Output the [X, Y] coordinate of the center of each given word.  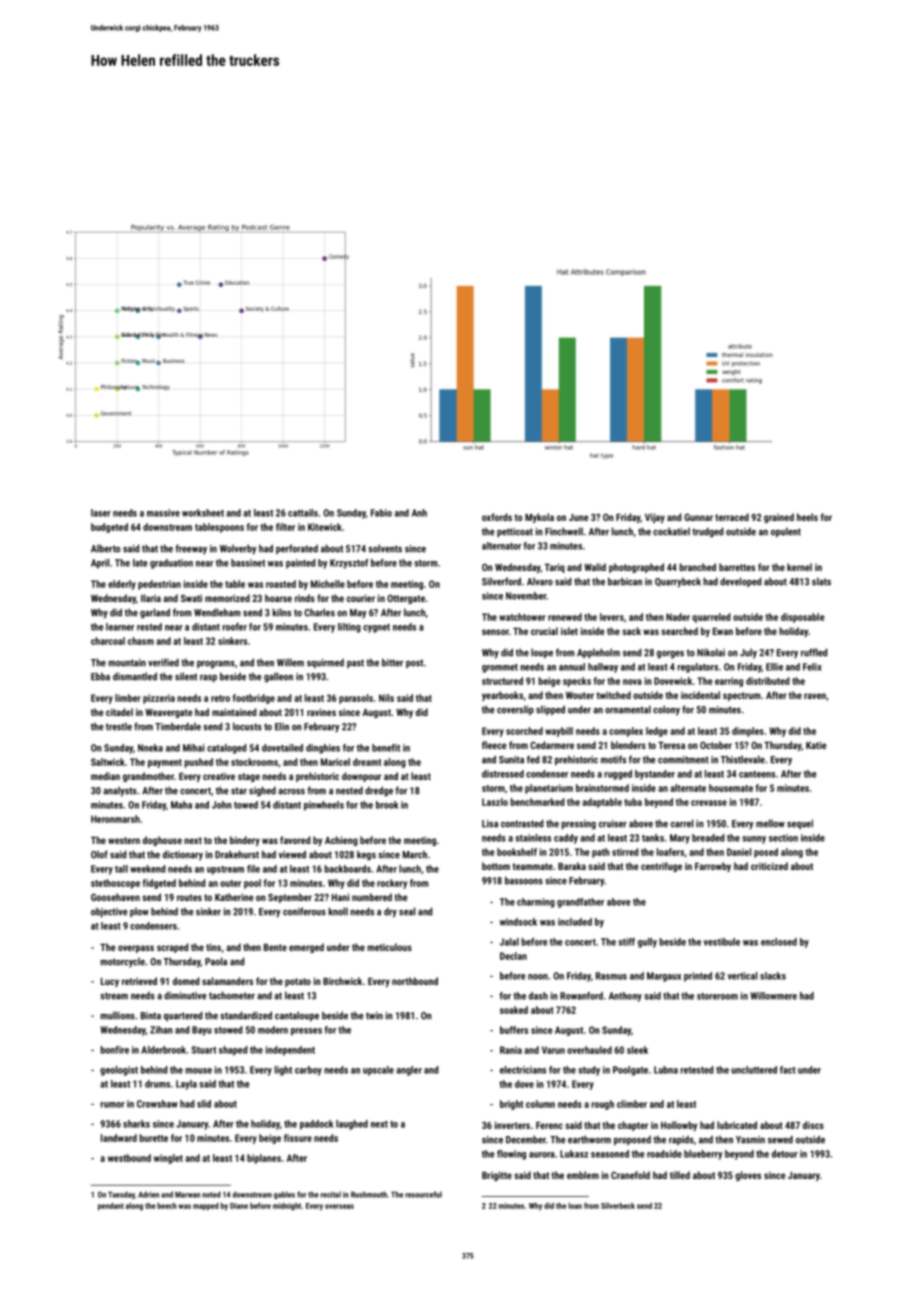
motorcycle [123, 962]
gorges [670, 655]
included [575, 922]
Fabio [381, 513]
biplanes [264, 1159]
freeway [191, 549]
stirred [625, 852]
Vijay [655, 518]
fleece [494, 745]
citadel [119, 712]
